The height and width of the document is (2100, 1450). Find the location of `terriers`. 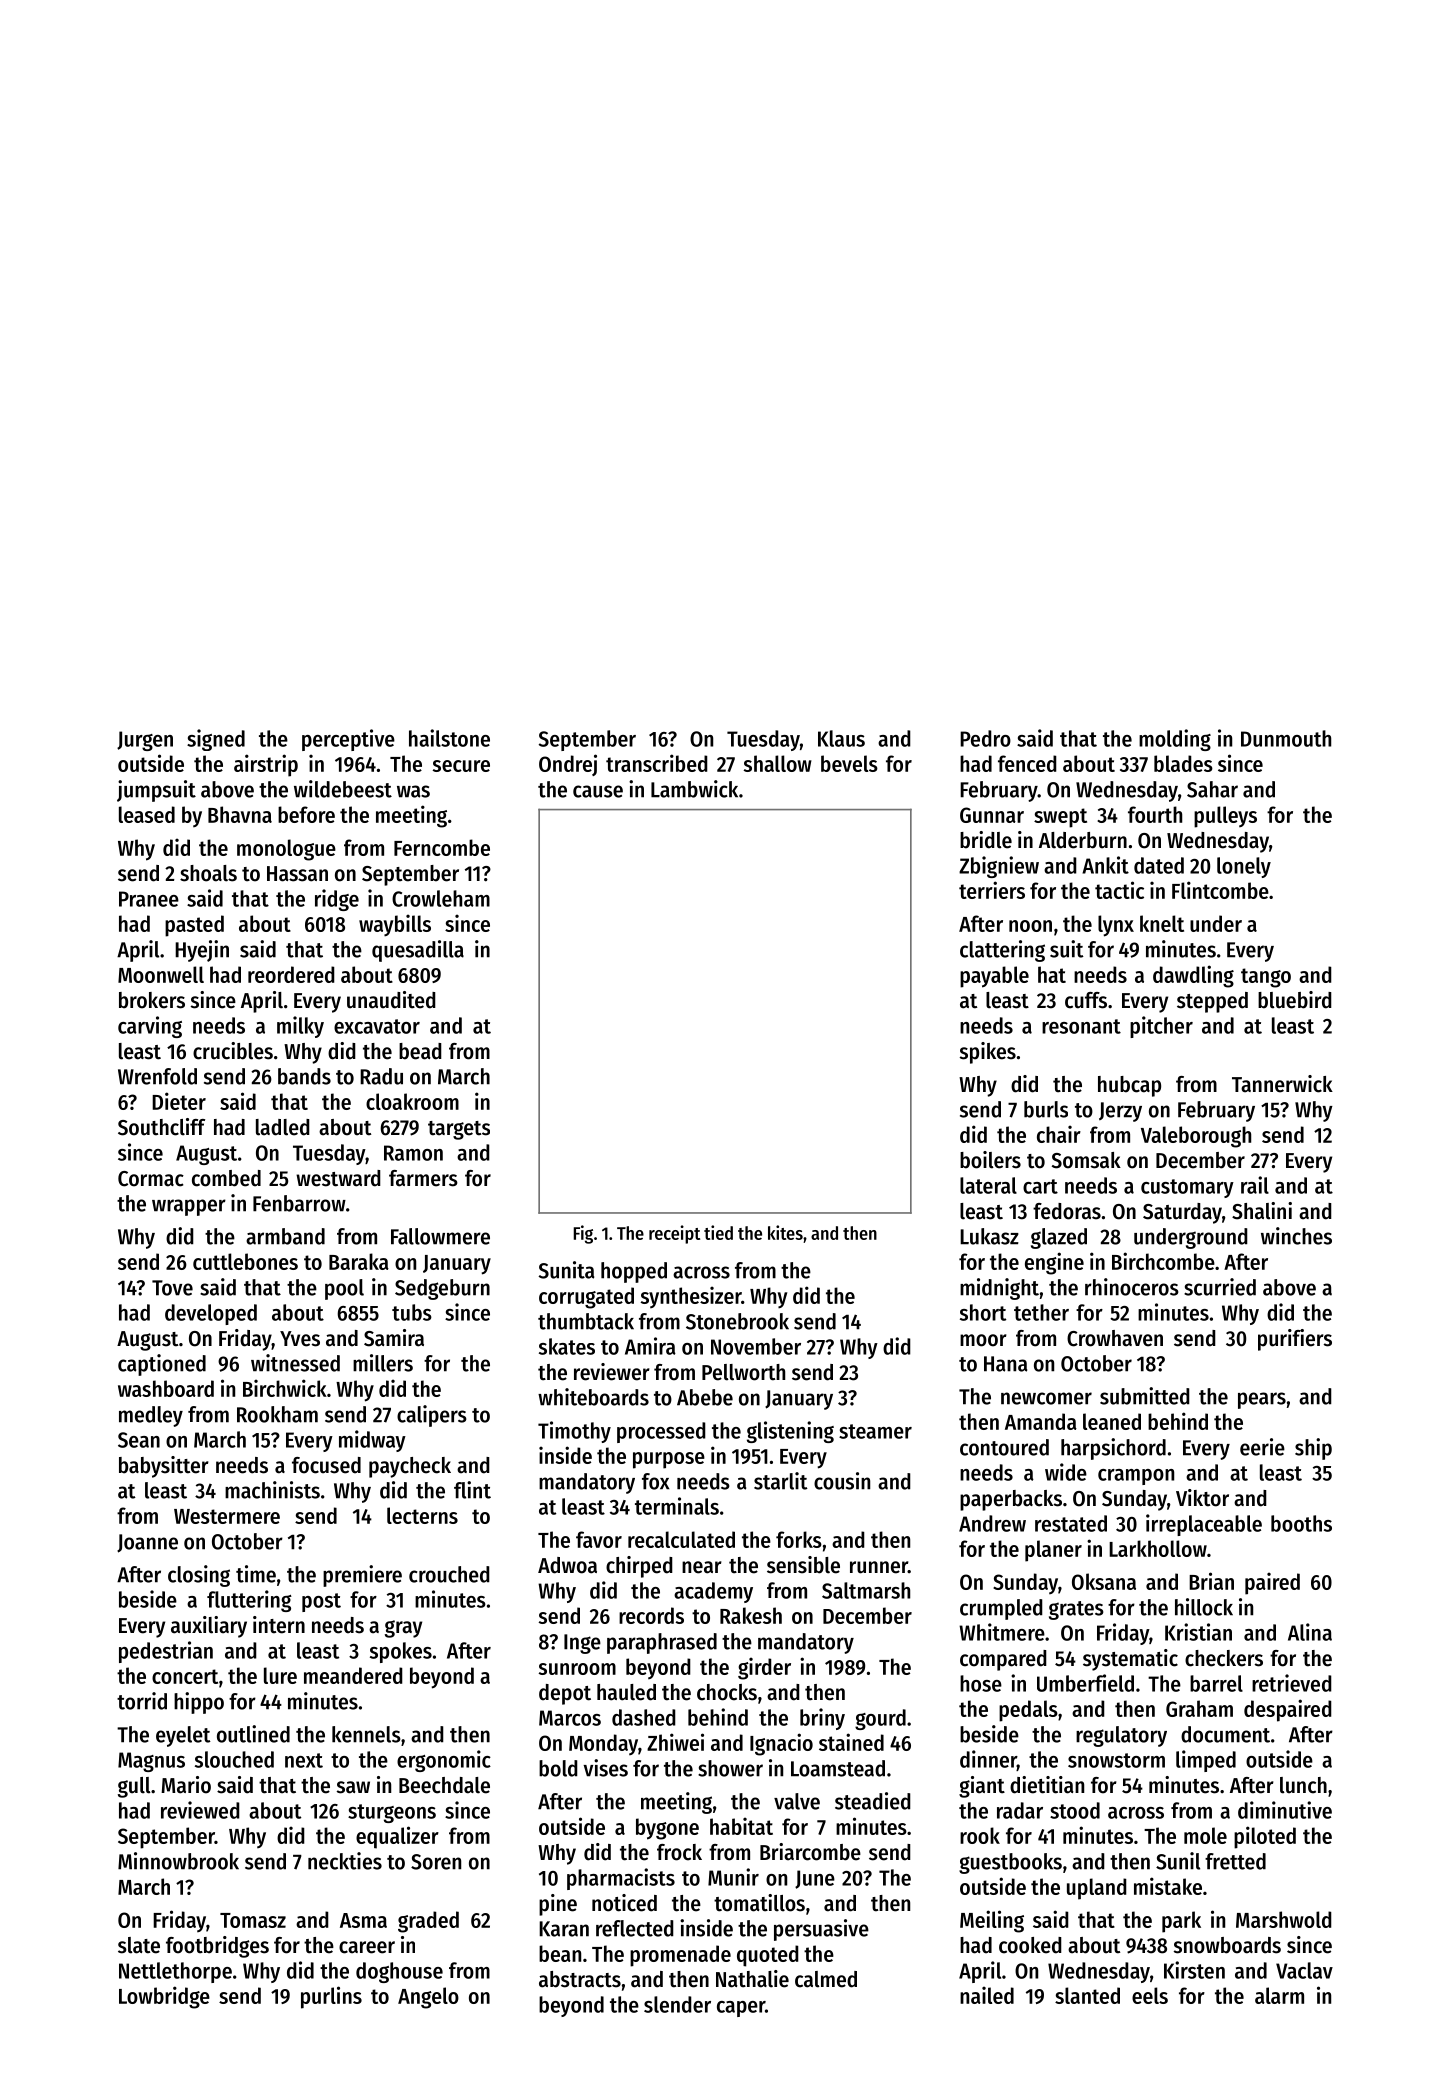

terriers is located at coordinates (992, 890).
